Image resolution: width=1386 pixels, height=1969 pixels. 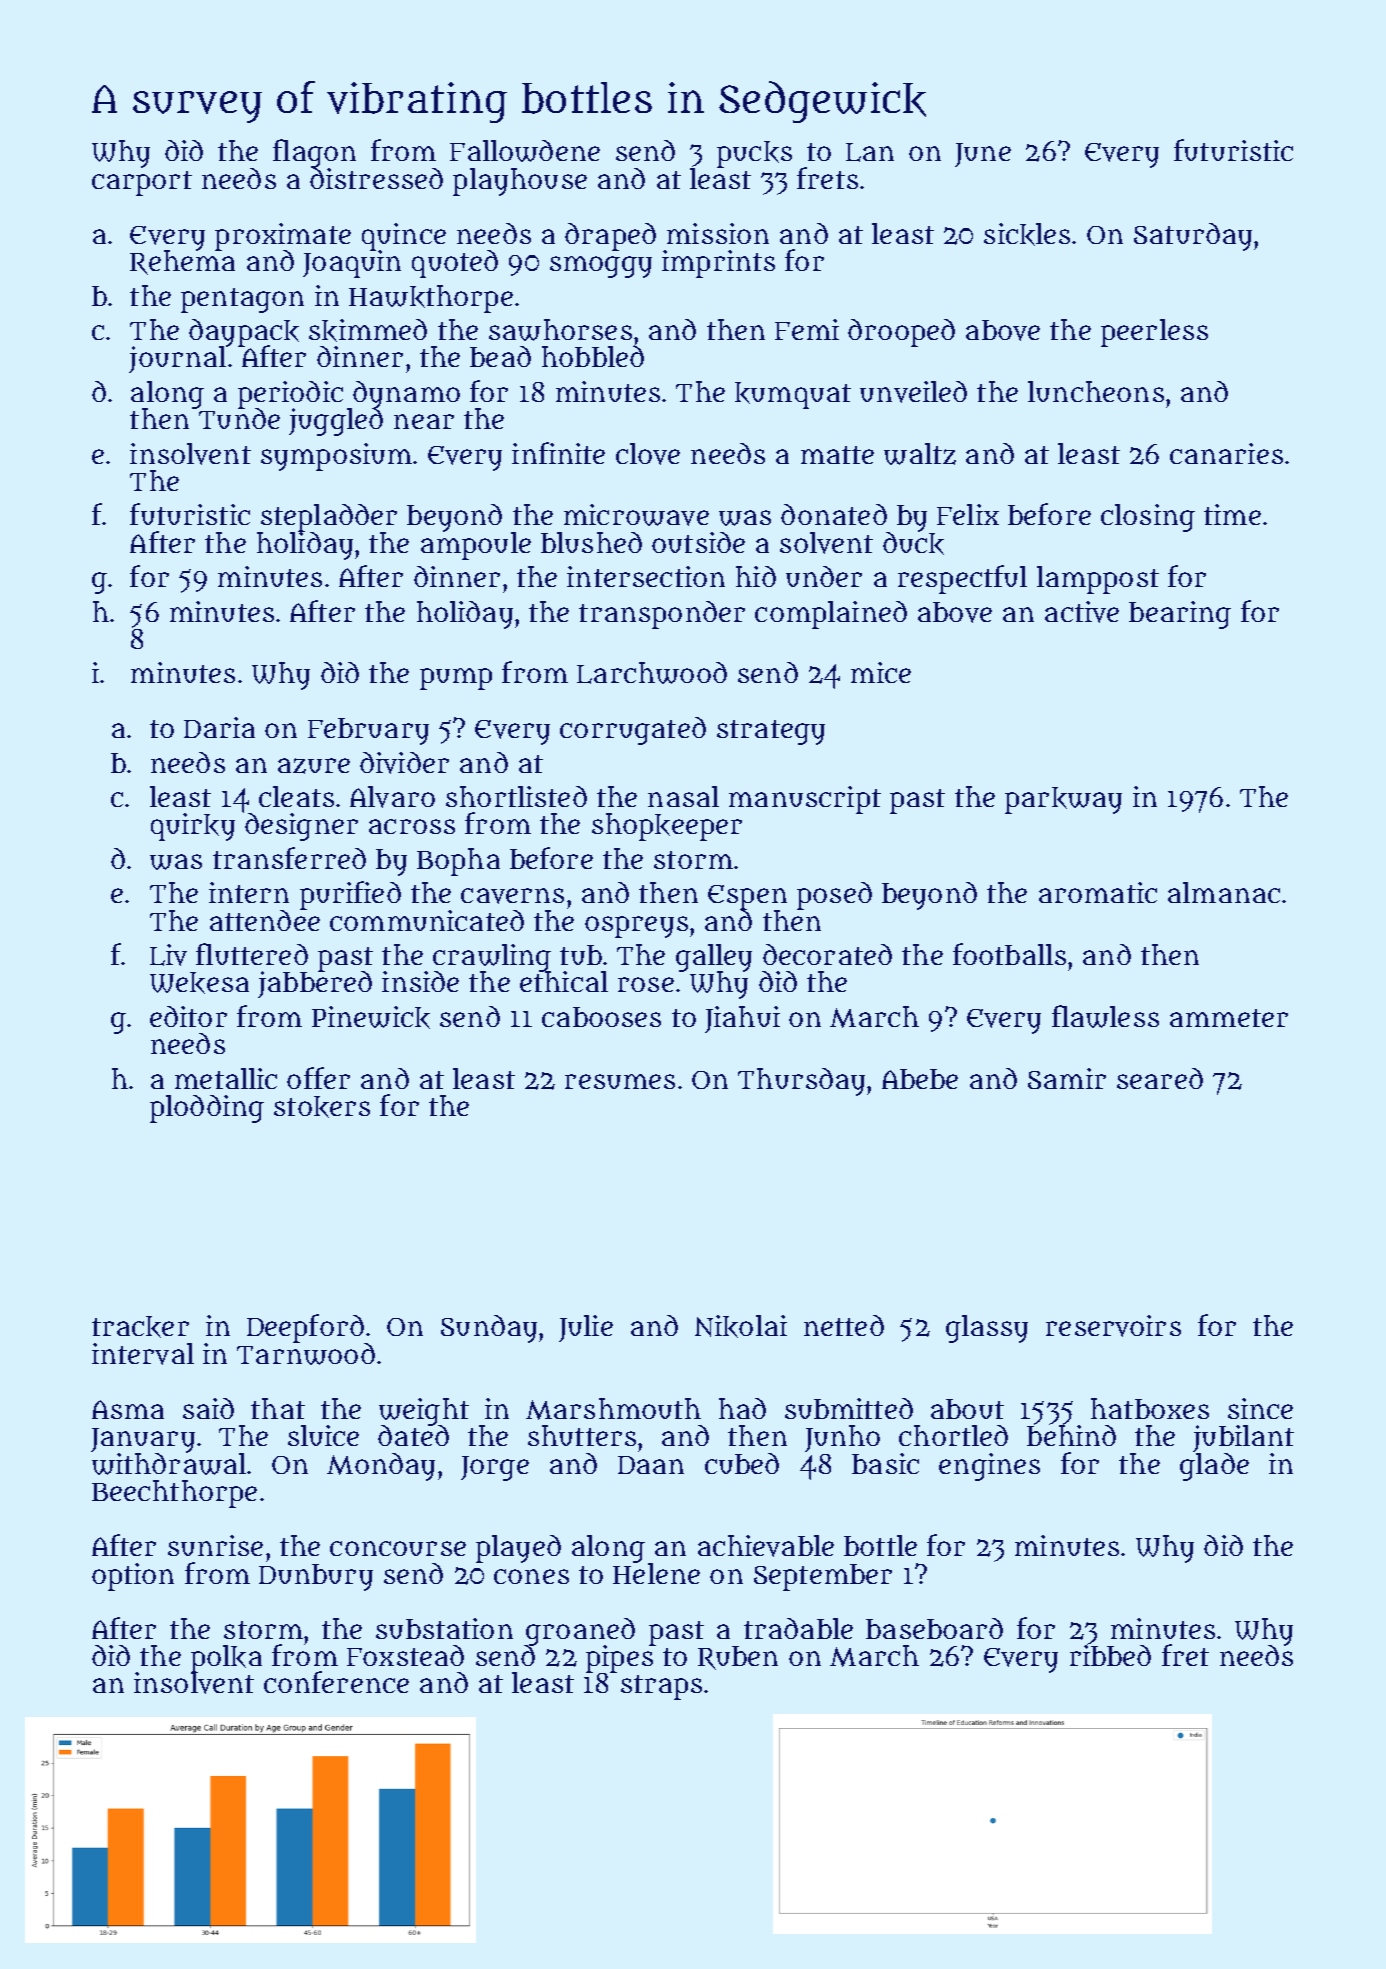 What do you see at coordinates (239, 419) in the page?
I see `Tunde` at bounding box center [239, 419].
